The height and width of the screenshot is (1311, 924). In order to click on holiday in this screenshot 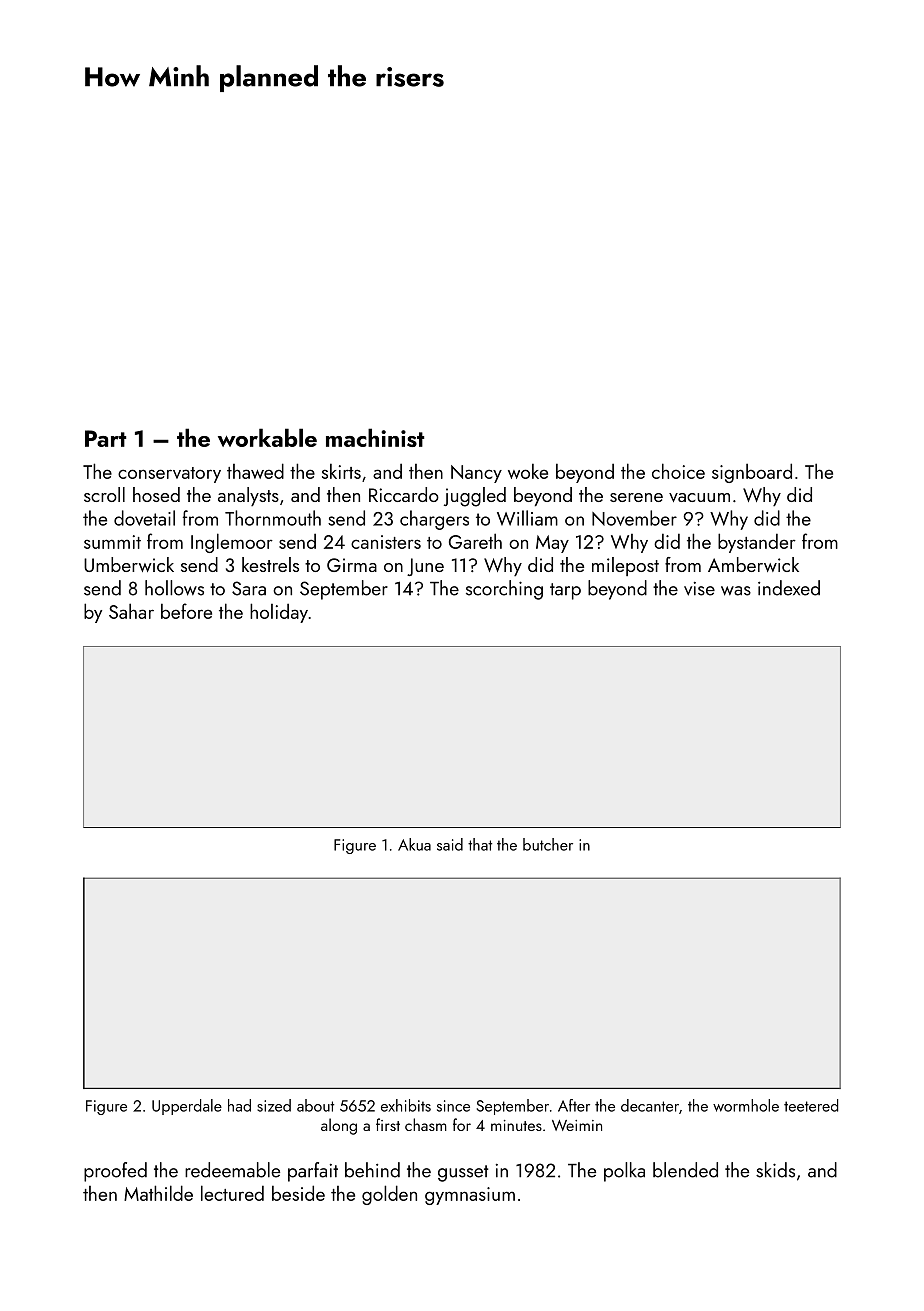, I will do `click(279, 613)`.
